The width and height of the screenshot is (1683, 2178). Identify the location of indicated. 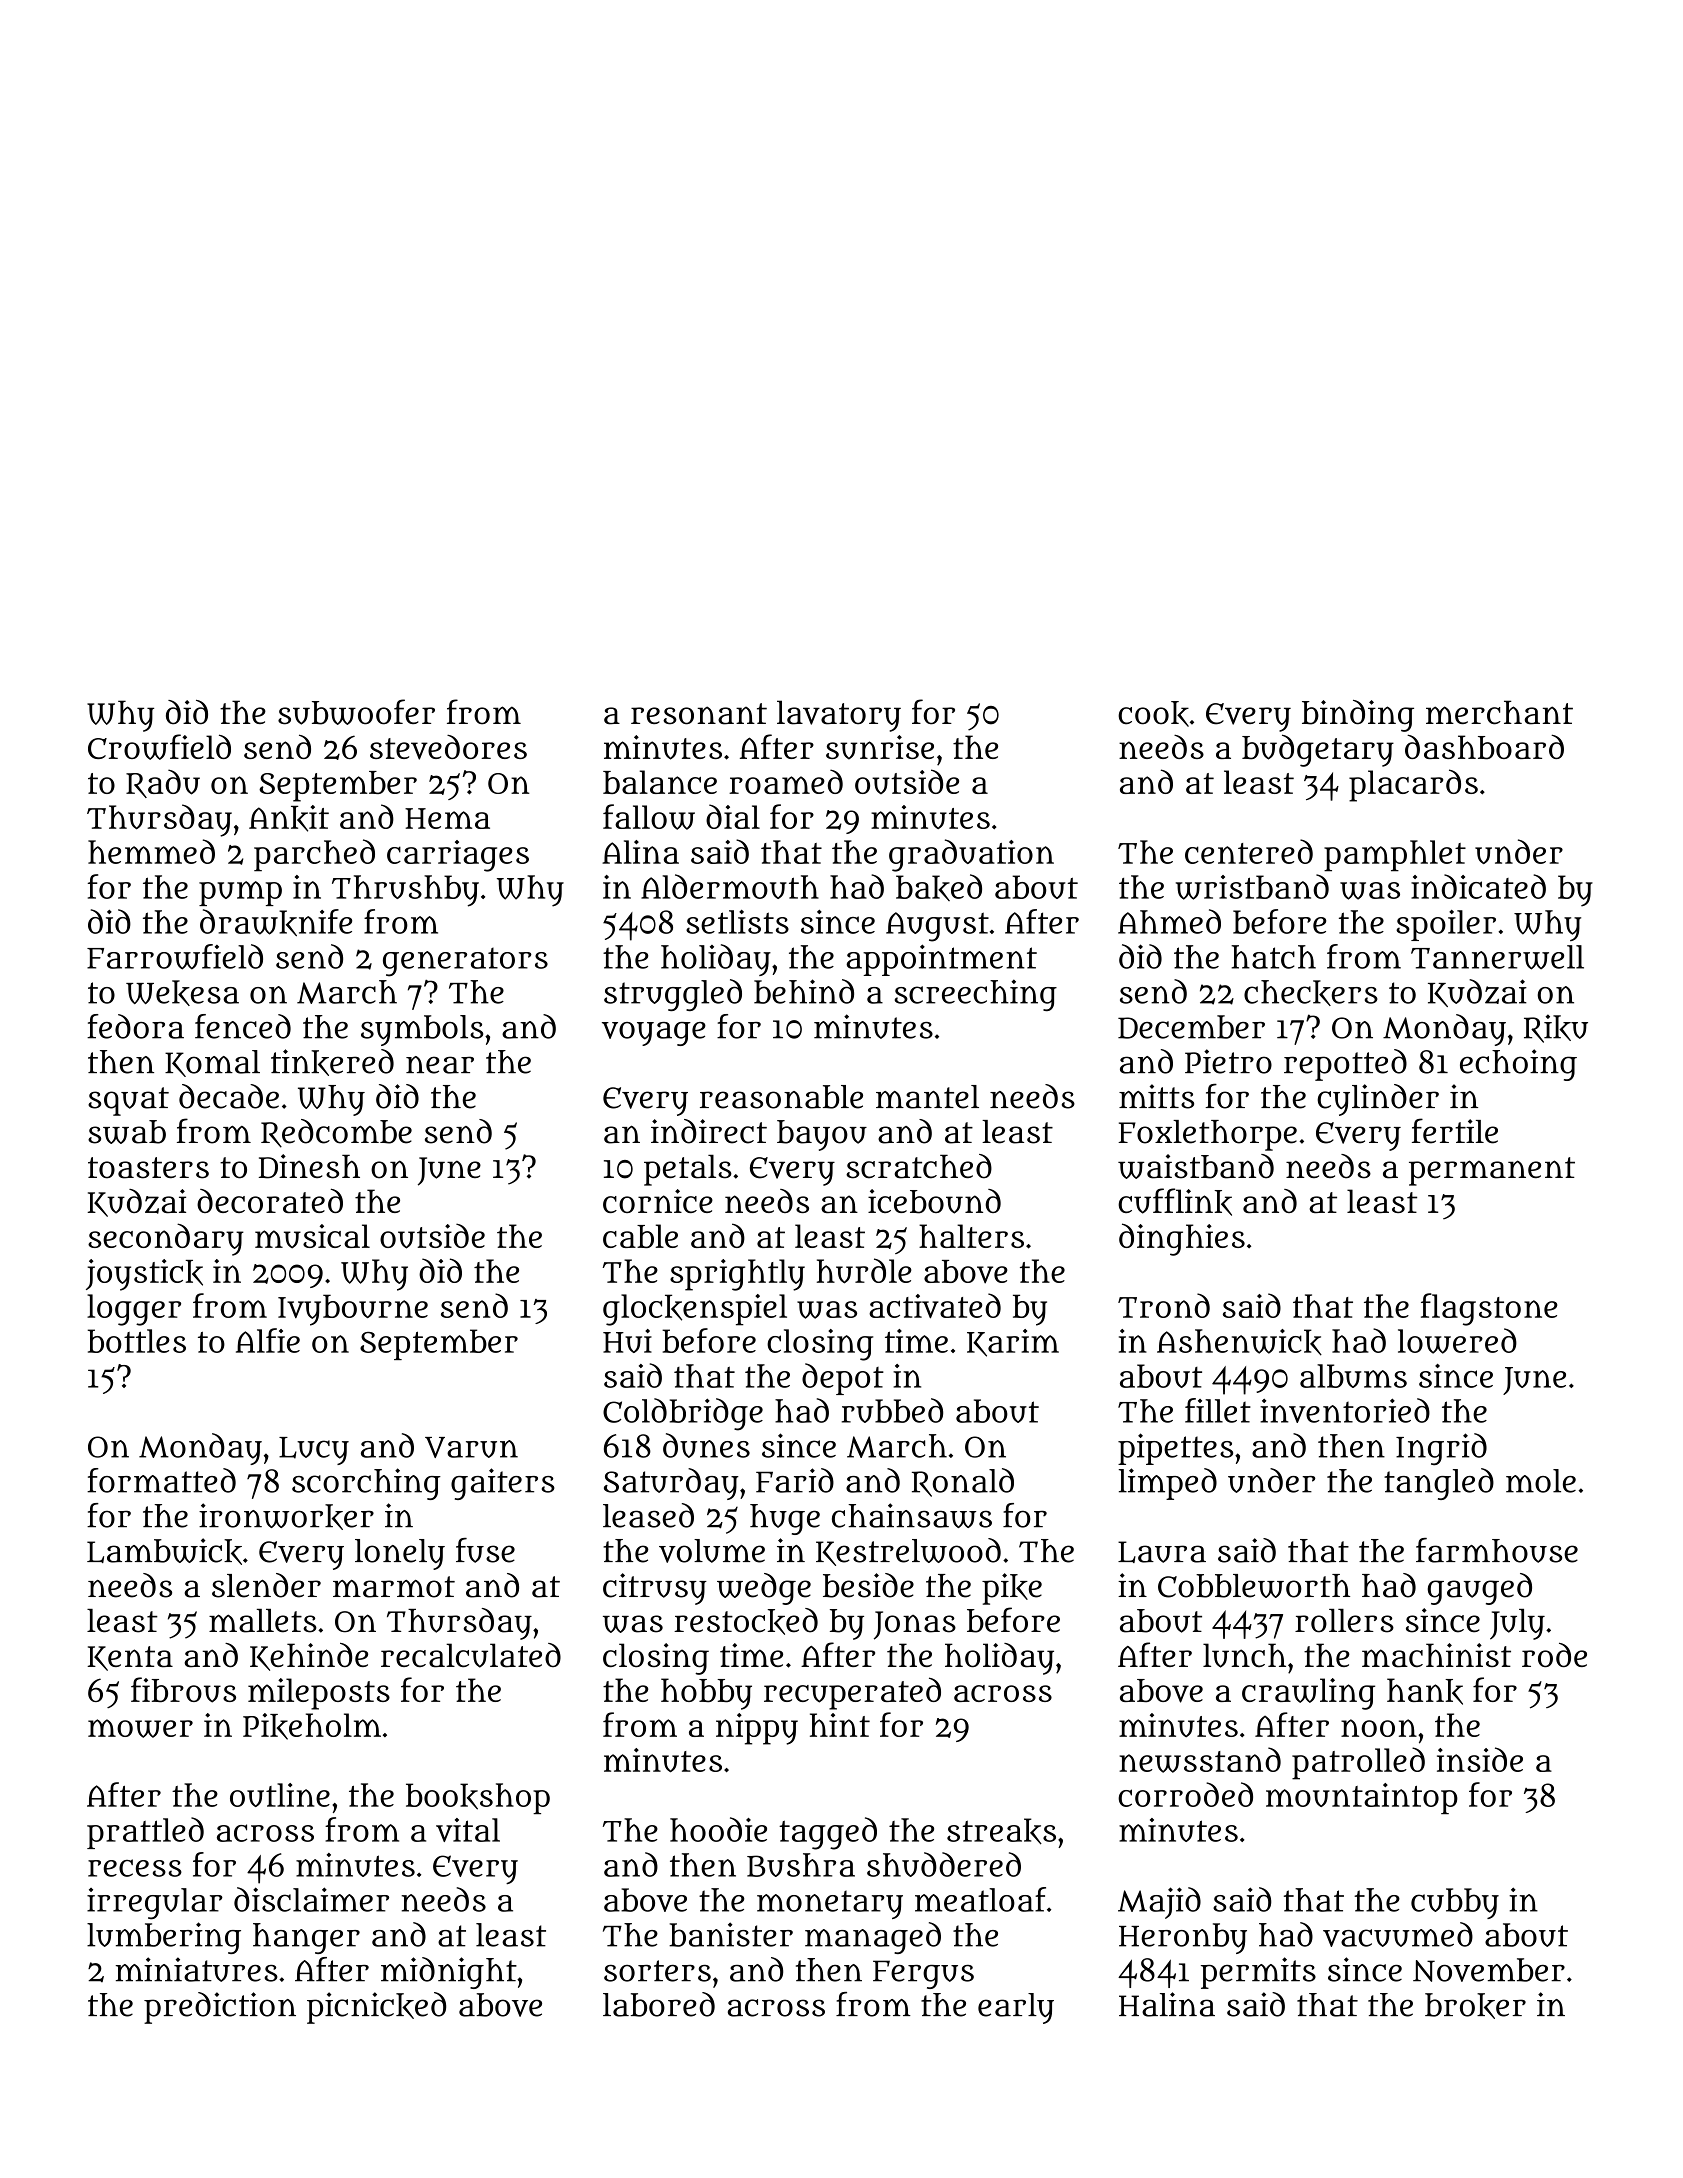
(1478, 886).
